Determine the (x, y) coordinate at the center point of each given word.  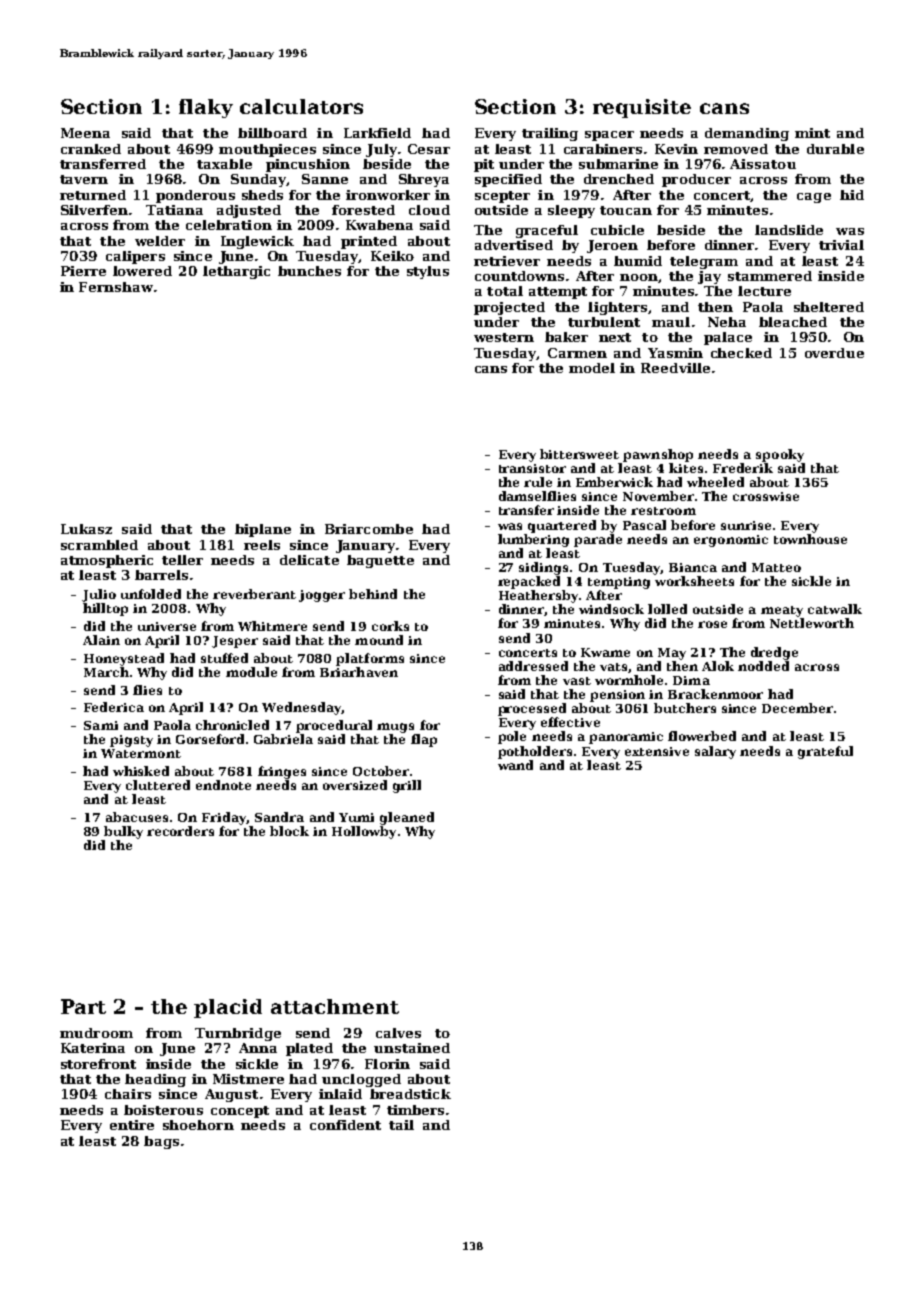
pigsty (131, 741)
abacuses (137, 817)
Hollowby (364, 832)
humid (638, 261)
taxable (224, 164)
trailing (550, 134)
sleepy (571, 211)
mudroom (96, 1033)
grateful (825, 752)
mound (379, 640)
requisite (642, 108)
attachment (335, 1006)
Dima (691, 680)
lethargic (236, 272)
